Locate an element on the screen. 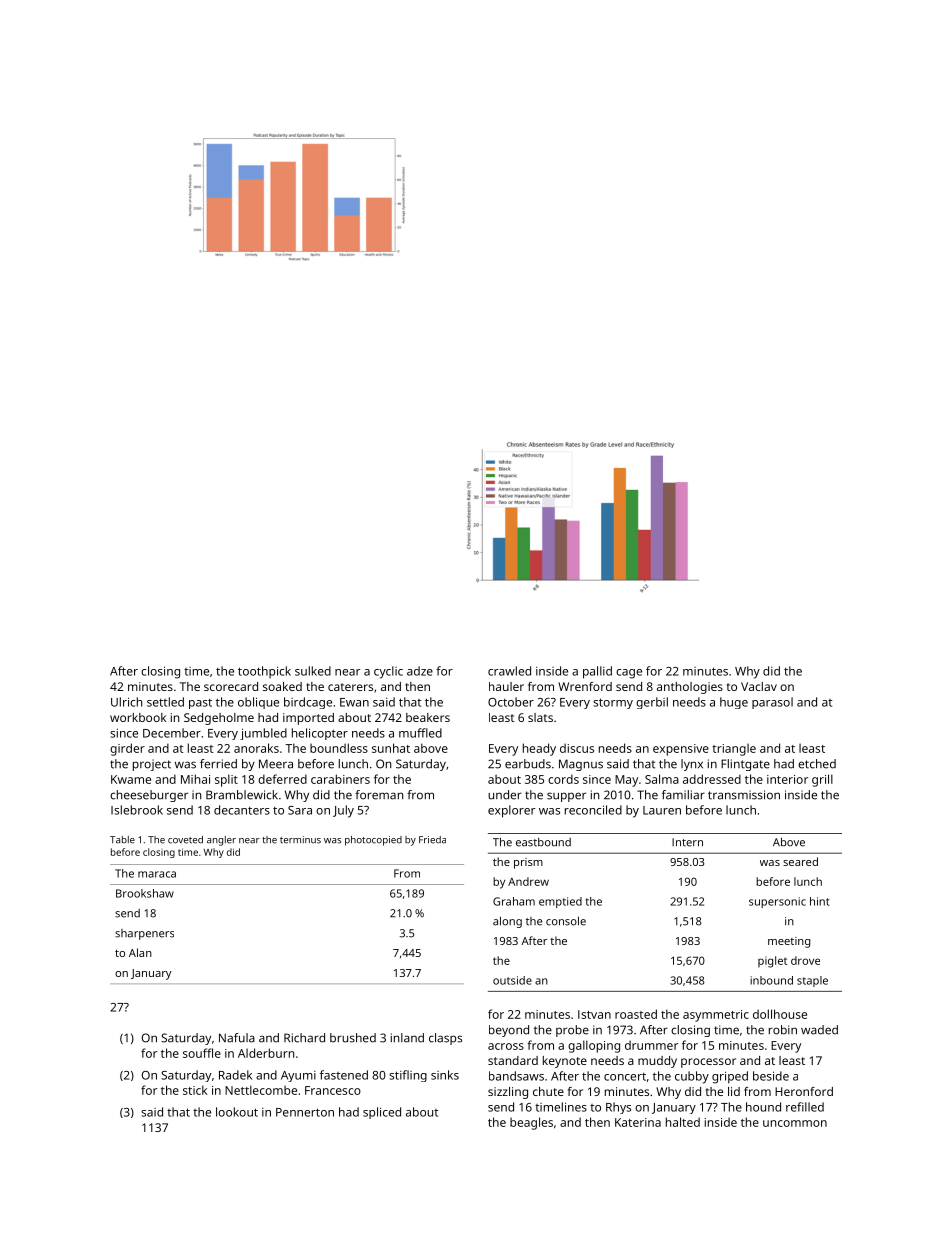 The image size is (952, 1233). Nafula is located at coordinates (237, 1038).
